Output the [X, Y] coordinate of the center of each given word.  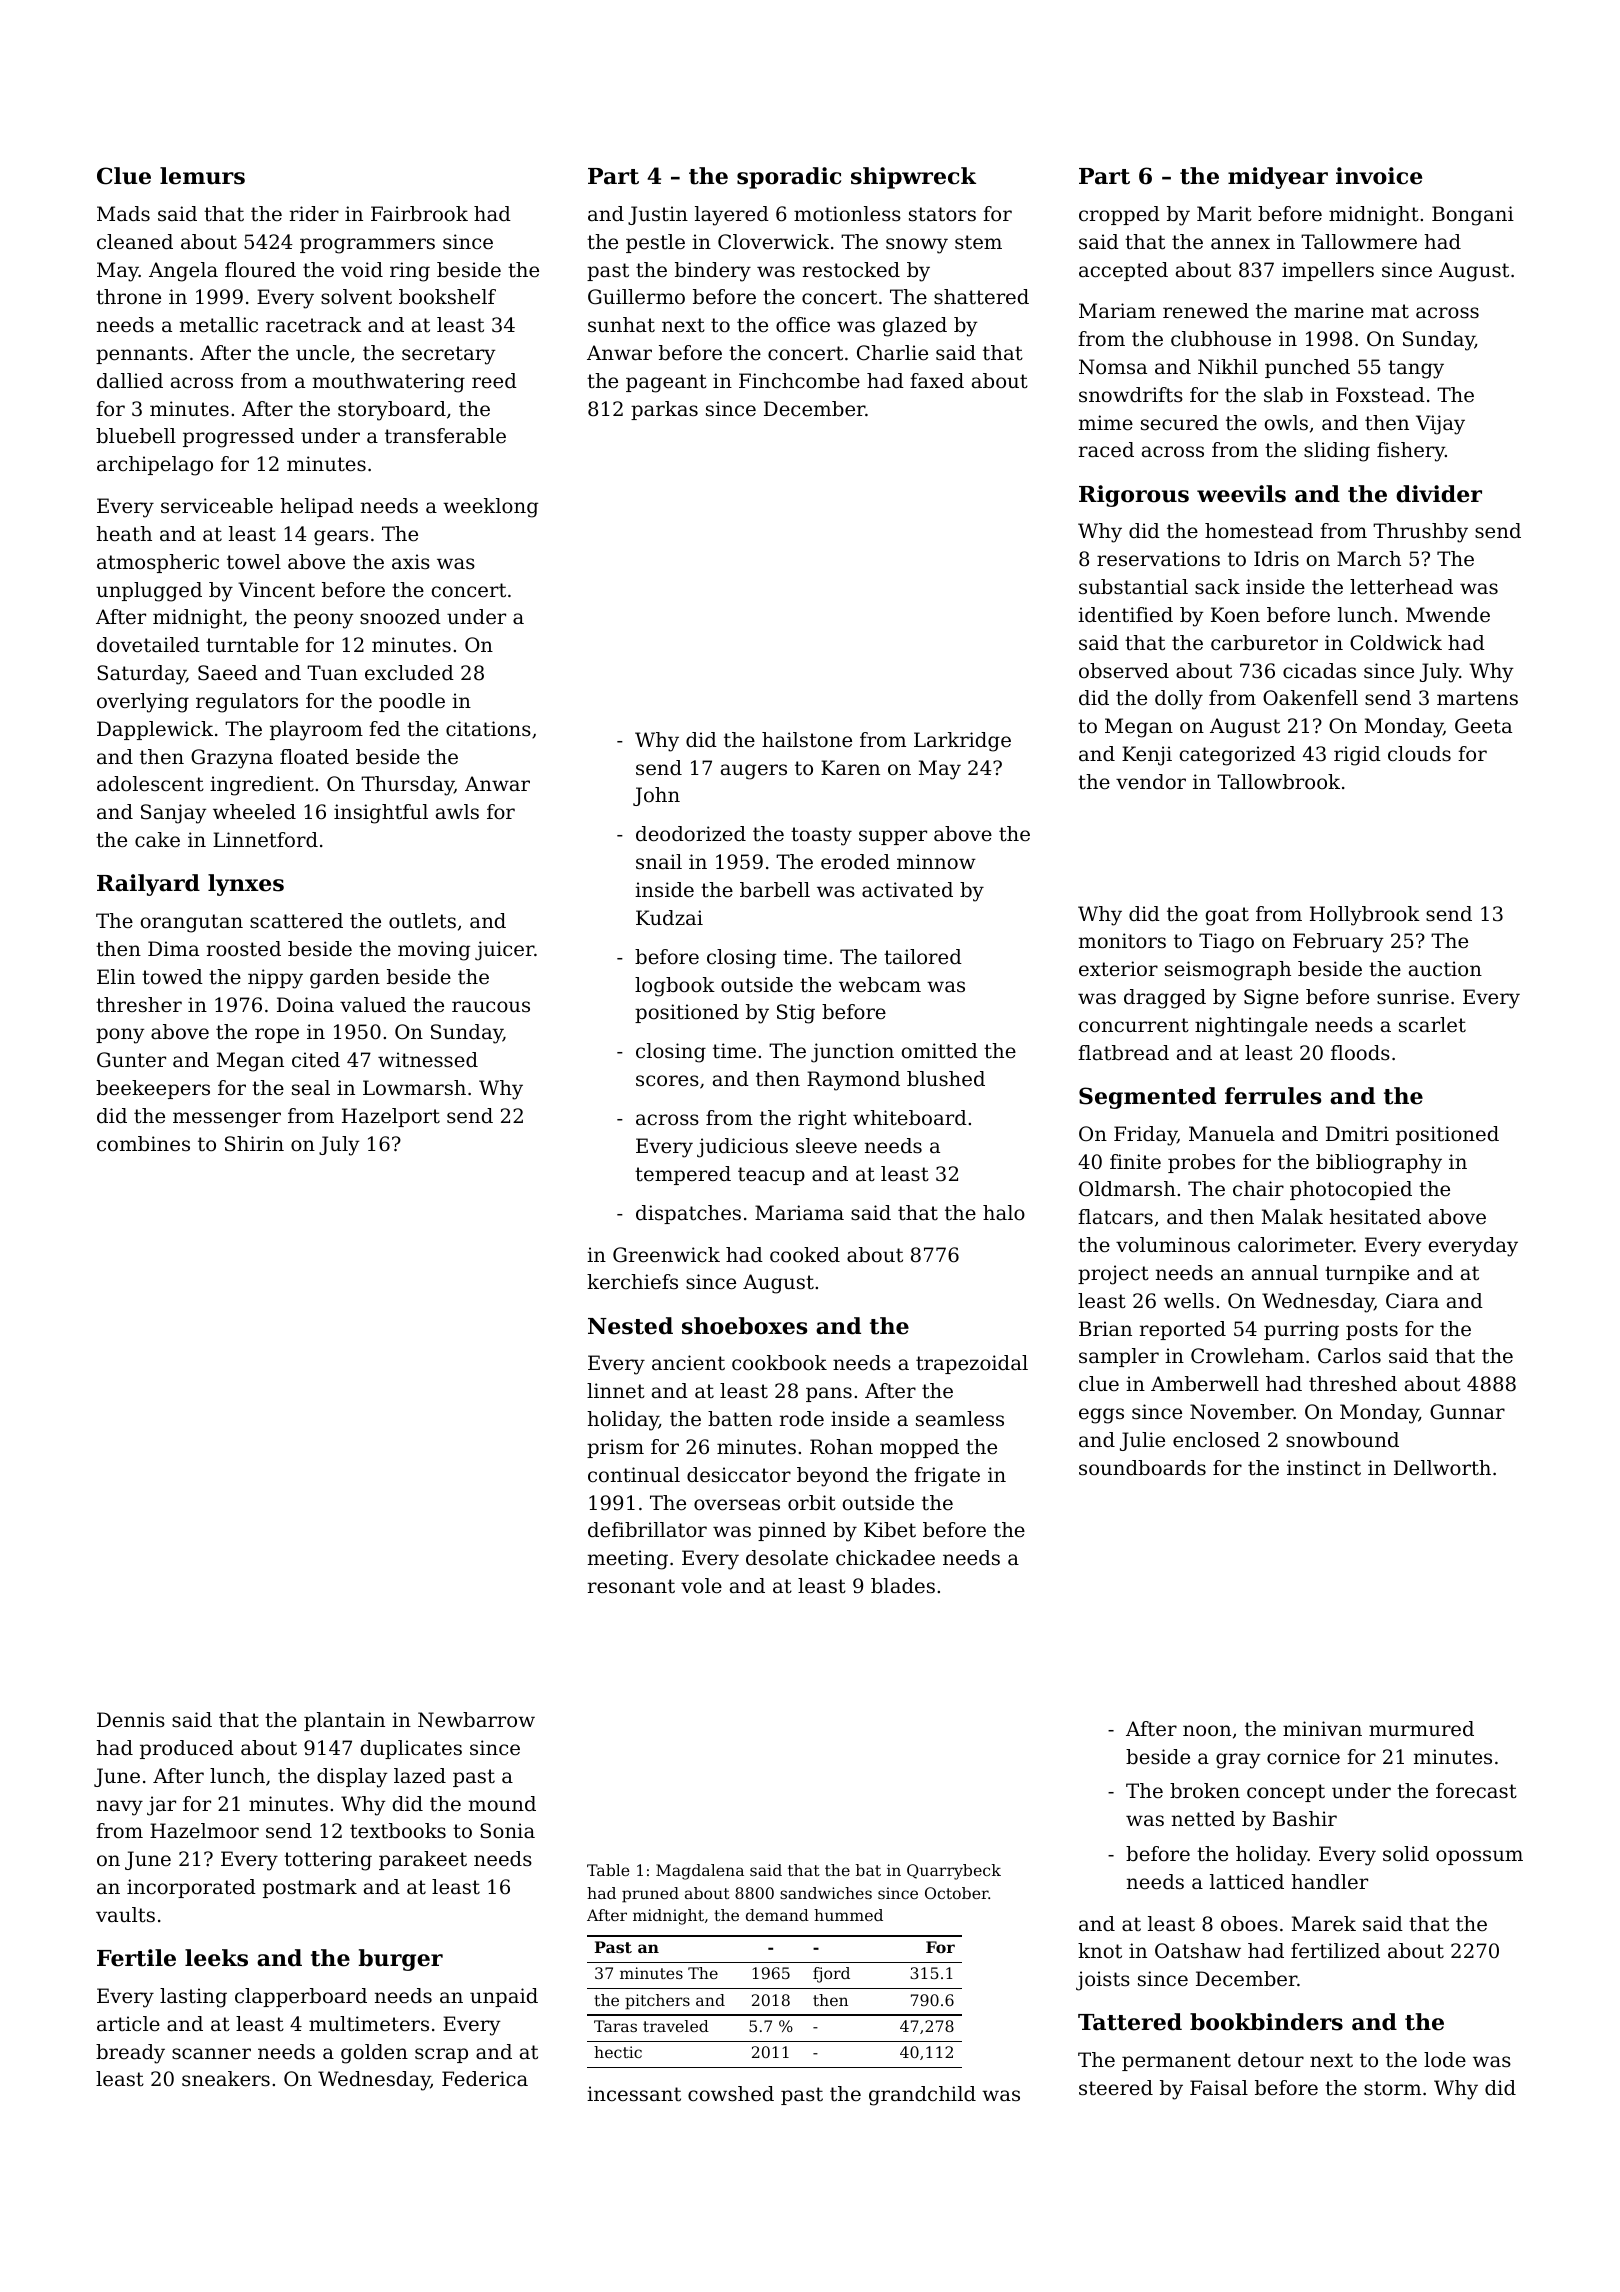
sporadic [789, 178]
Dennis [131, 1720]
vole [701, 1586]
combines [143, 1143]
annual [1285, 1273]
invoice [1379, 176]
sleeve [826, 1146]
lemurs [202, 176]
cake [157, 840]
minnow [936, 862]
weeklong [490, 508]
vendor [1151, 782]
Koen [1235, 615]
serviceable [217, 506]
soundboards [1142, 1468]
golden [374, 2054]
